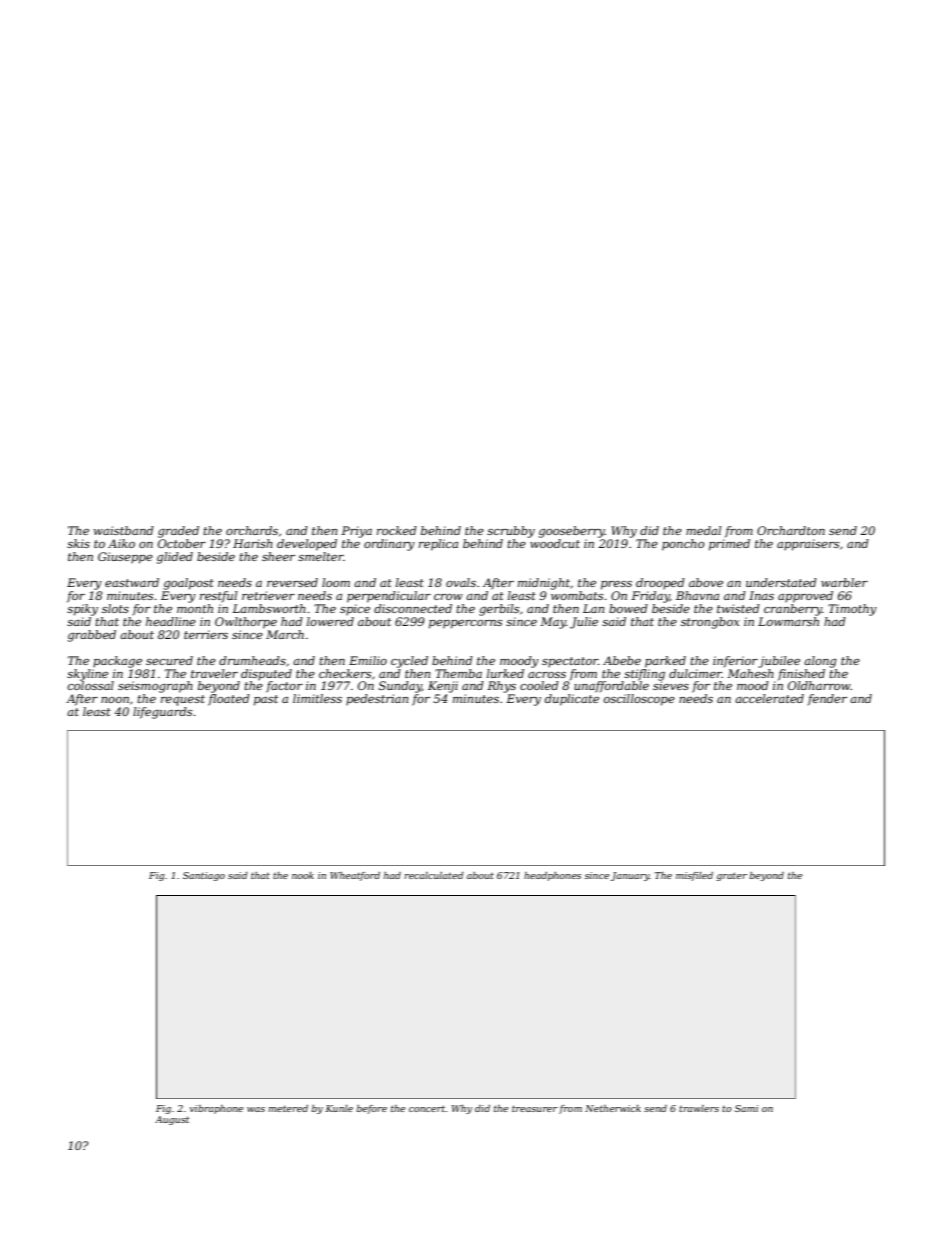  What do you see at coordinates (162, 713) in the screenshot?
I see `lifeguards` at bounding box center [162, 713].
